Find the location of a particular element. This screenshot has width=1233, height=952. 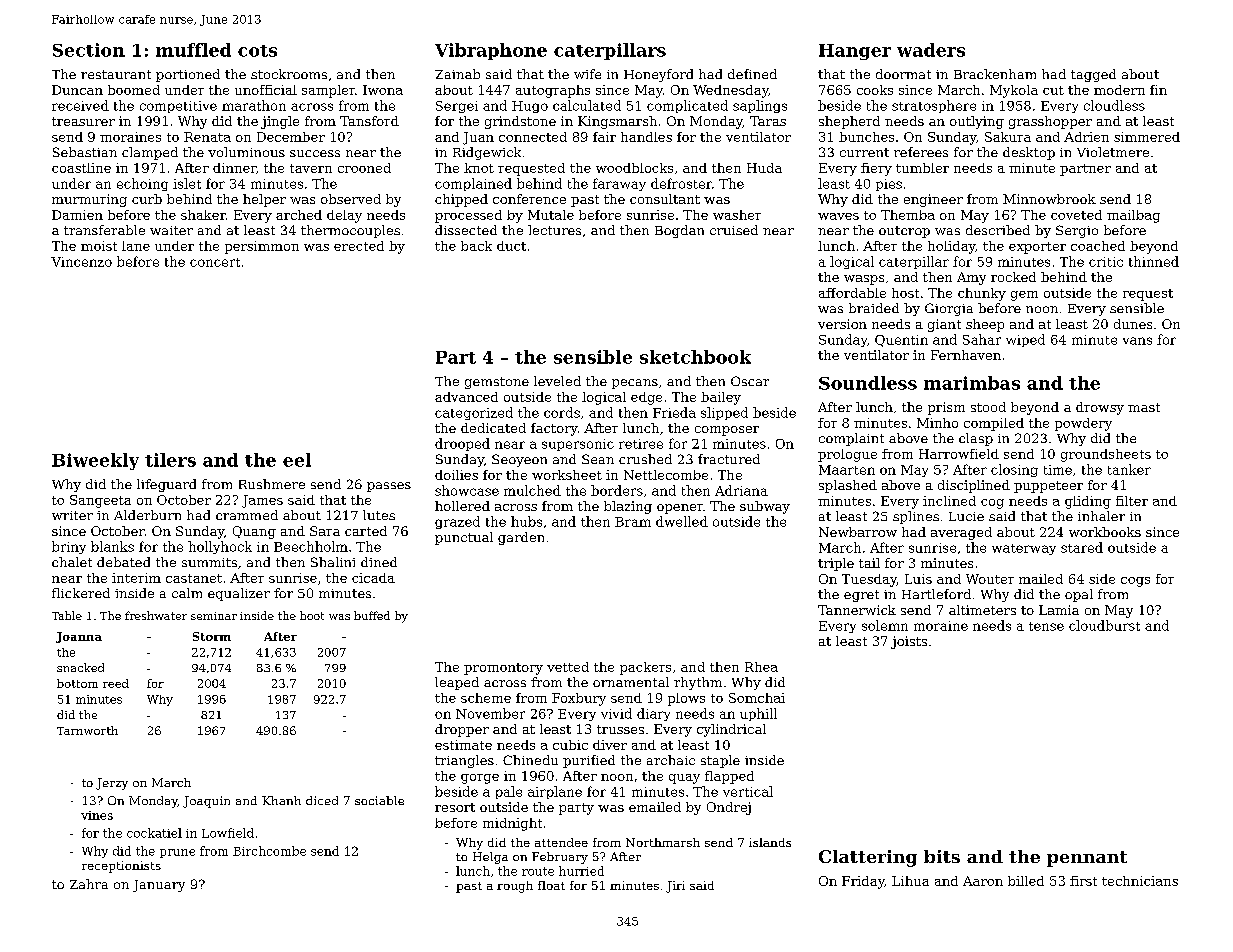

tagged is located at coordinates (1093, 75).
